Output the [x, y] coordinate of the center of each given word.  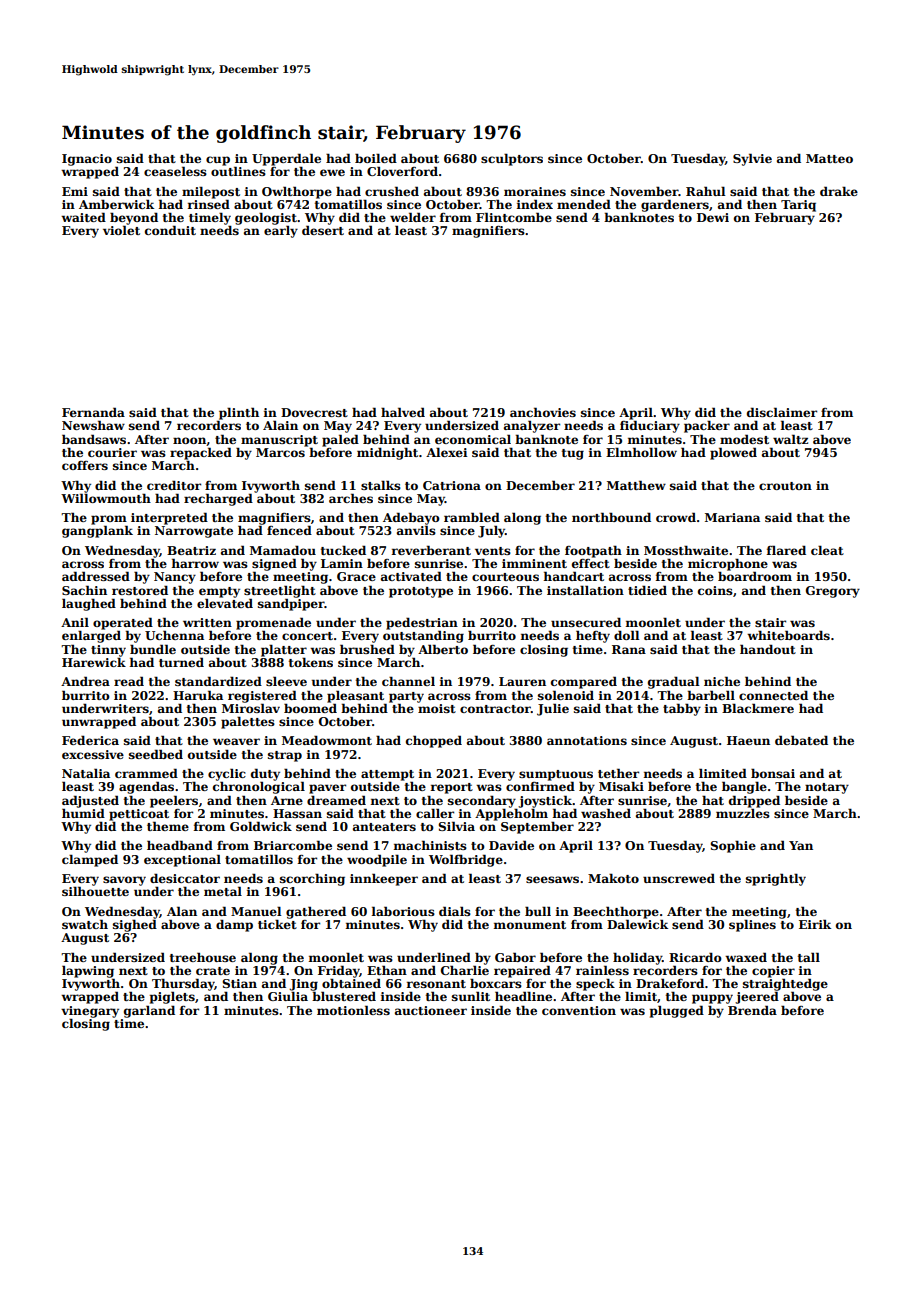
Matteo [829, 158]
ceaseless [175, 171]
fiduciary [650, 427]
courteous [505, 577]
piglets [172, 997]
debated [801, 740]
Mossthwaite [686, 550]
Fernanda [93, 412]
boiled [376, 158]
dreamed [336, 800]
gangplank [97, 532]
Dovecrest [314, 412]
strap [285, 756]
